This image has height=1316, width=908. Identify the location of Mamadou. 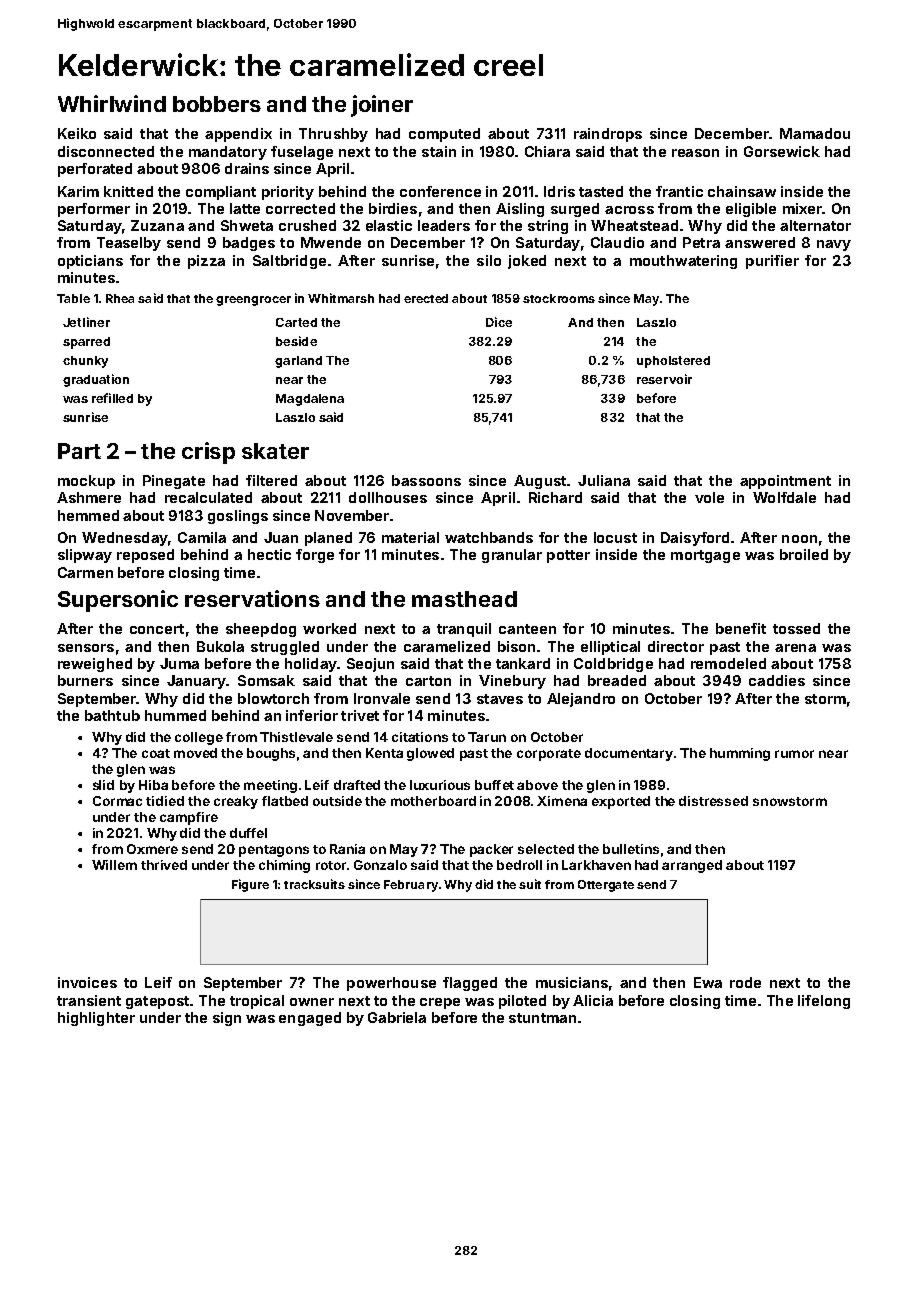
(815, 133).
